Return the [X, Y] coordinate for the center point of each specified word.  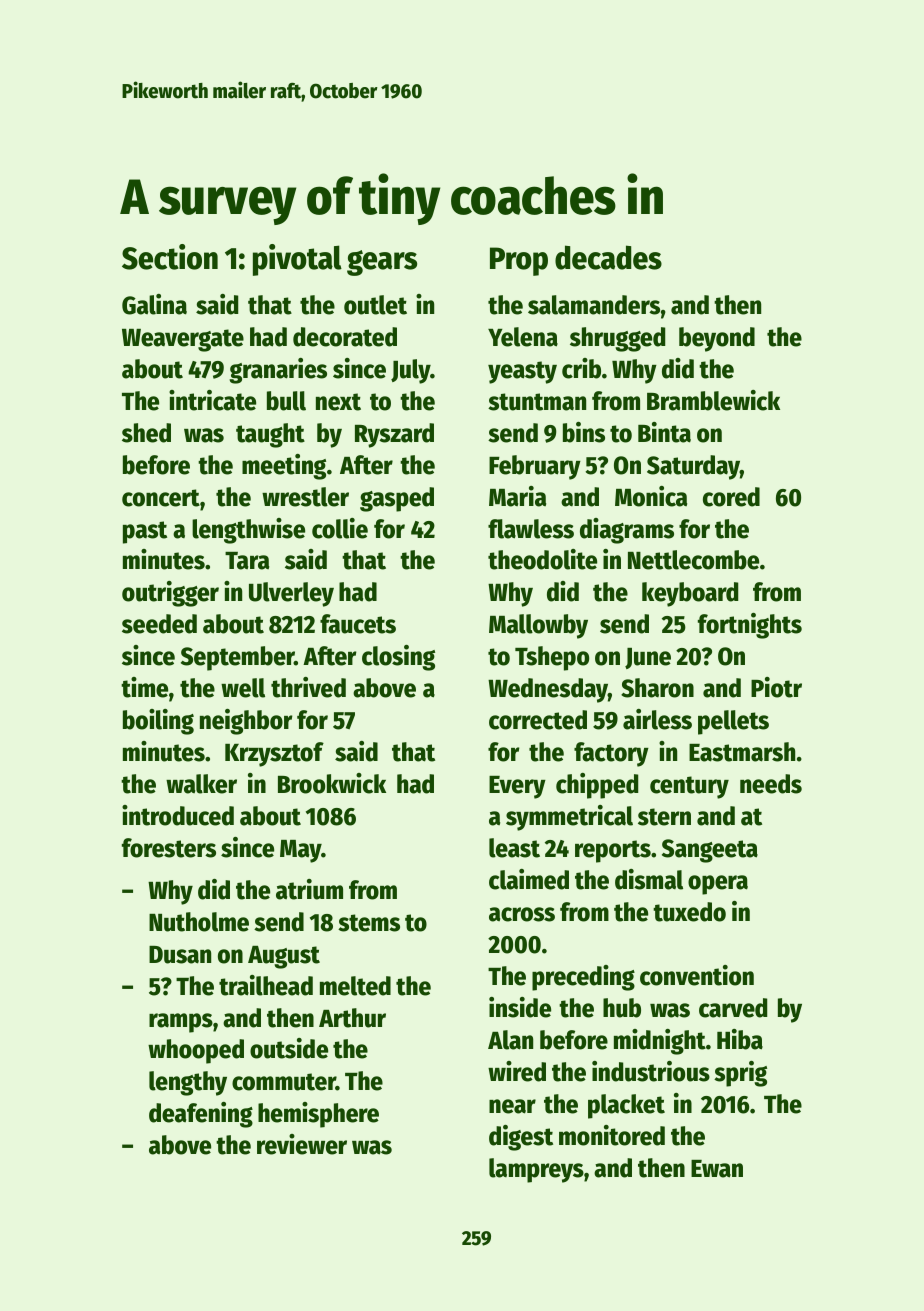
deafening [201, 1115]
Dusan [180, 955]
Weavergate [183, 340]
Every [517, 787]
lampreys [536, 1170]
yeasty [522, 372]
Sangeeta [710, 851]
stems [369, 923]
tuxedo [689, 912]
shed [146, 433]
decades [608, 257]
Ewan [717, 1169]
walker [201, 784]
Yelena [523, 337]
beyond [717, 339]
